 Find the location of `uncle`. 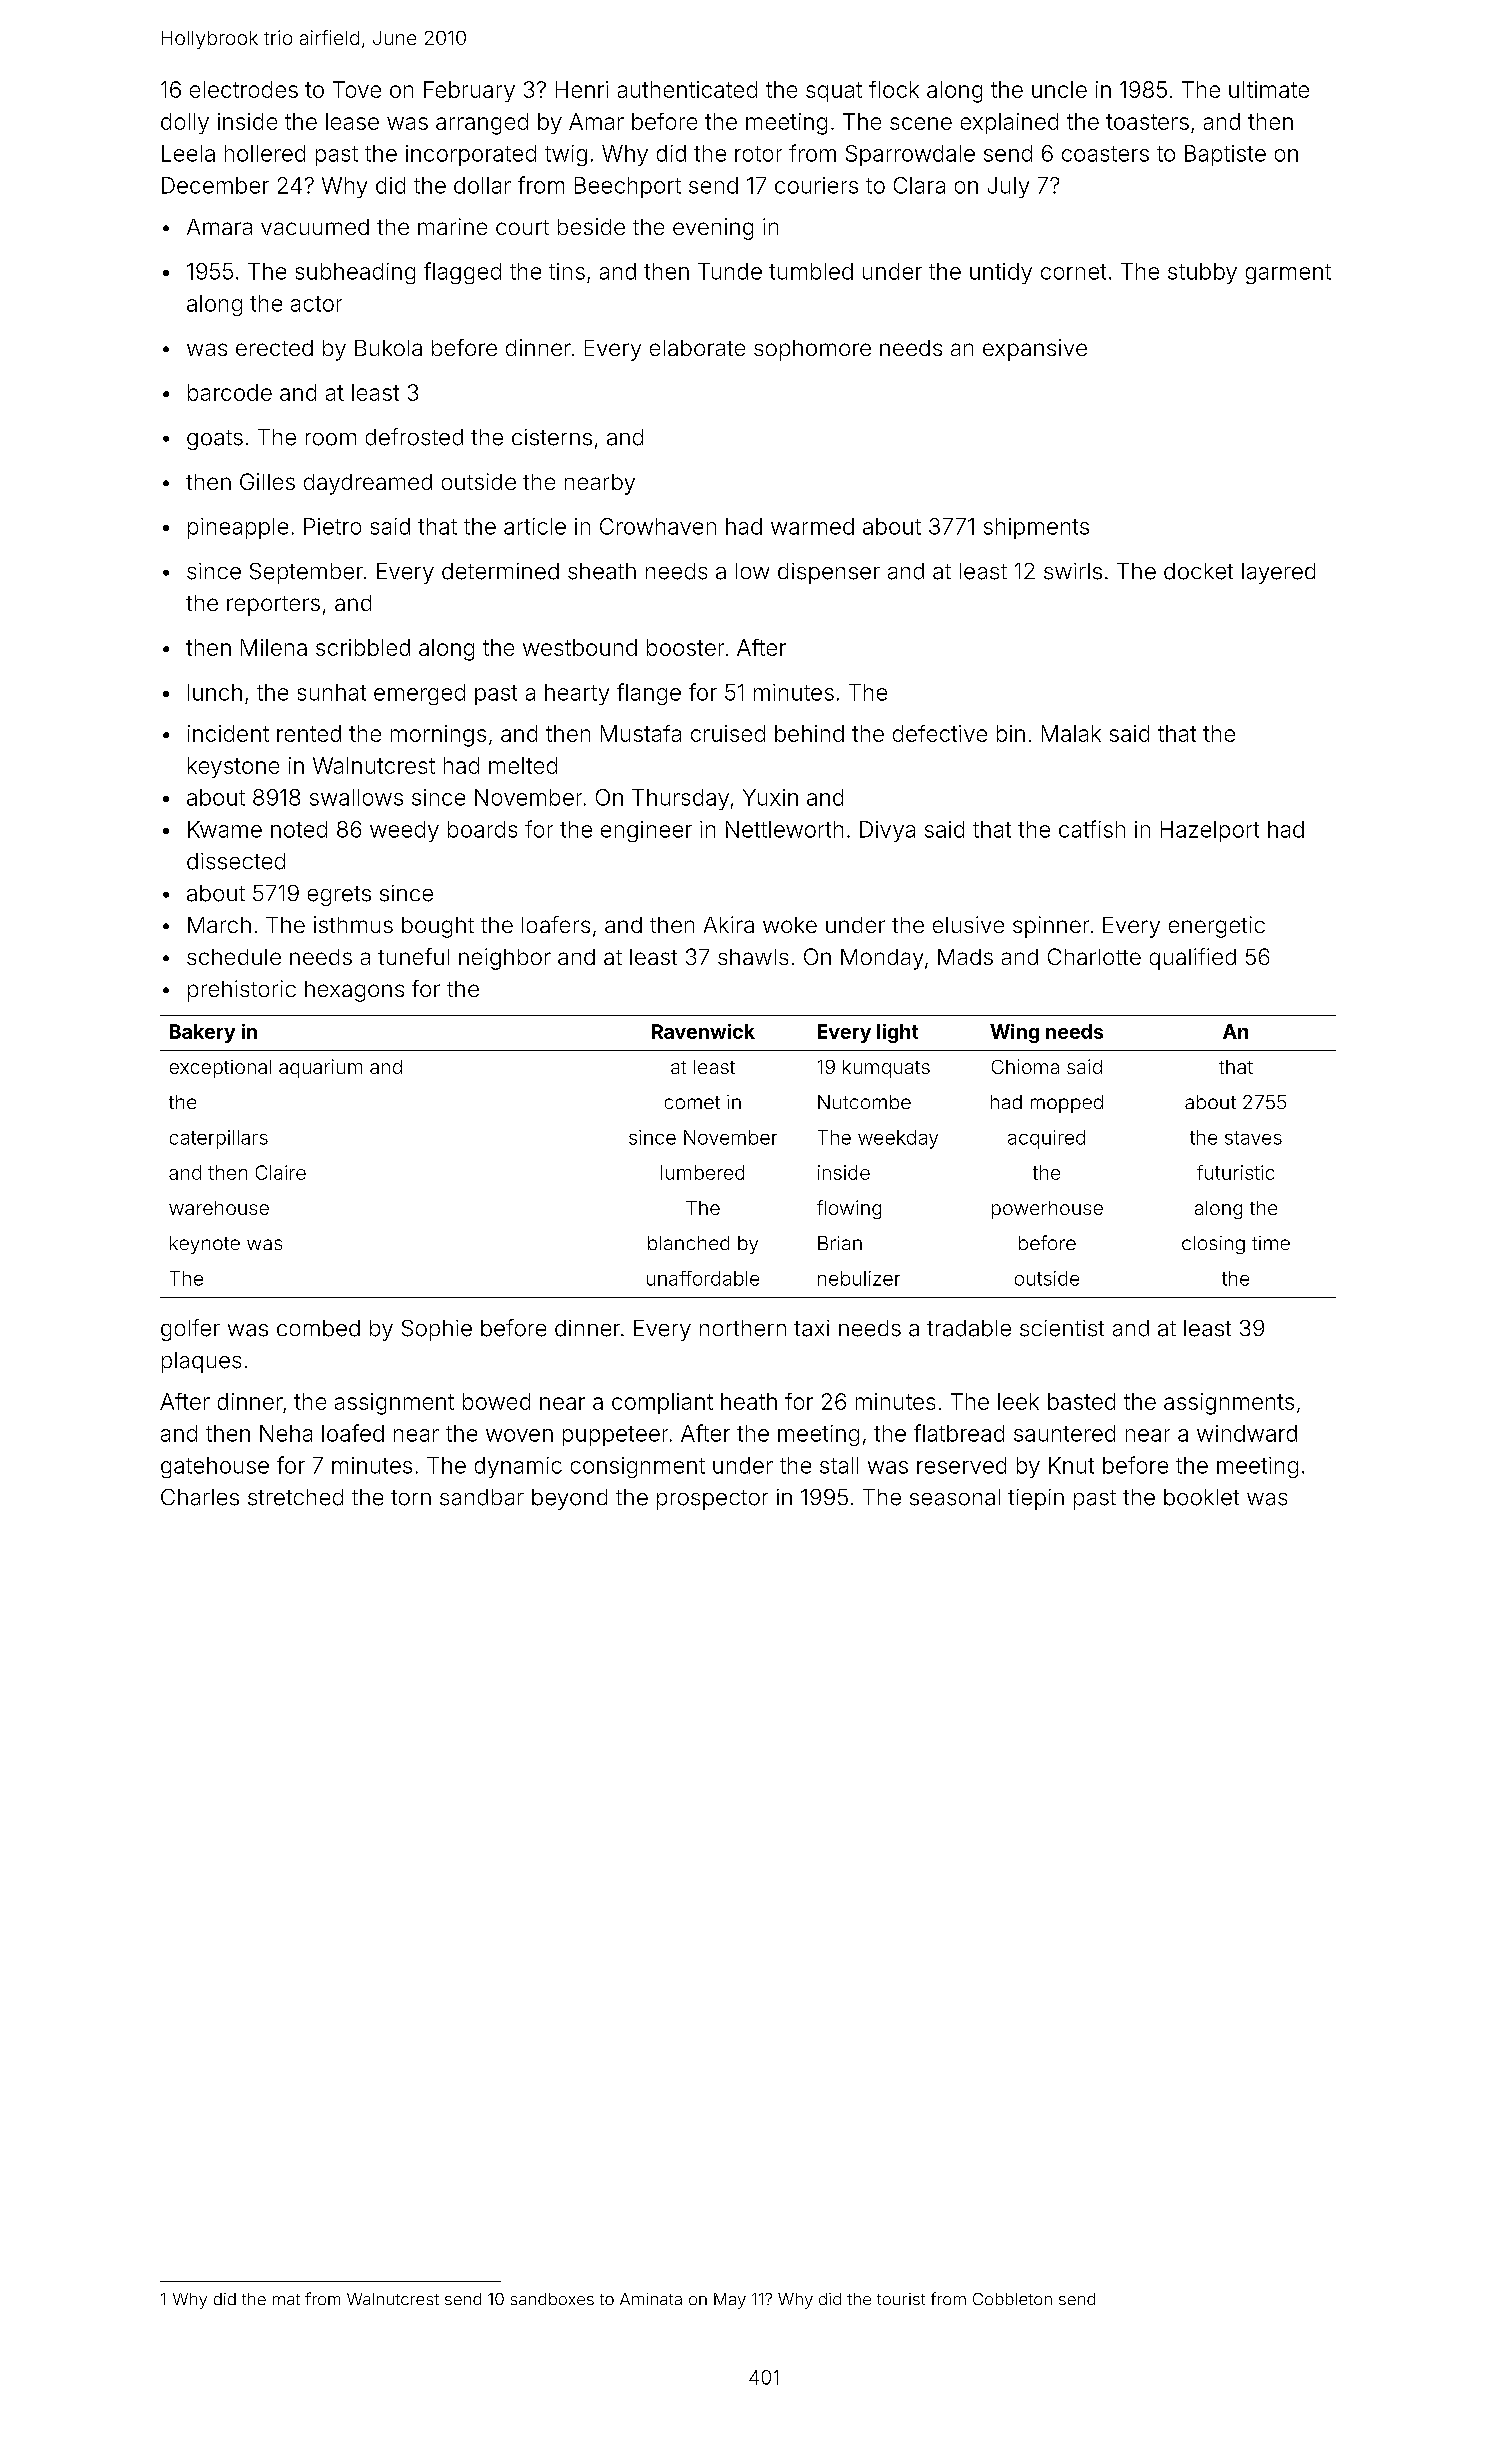

uncle is located at coordinates (1059, 89).
